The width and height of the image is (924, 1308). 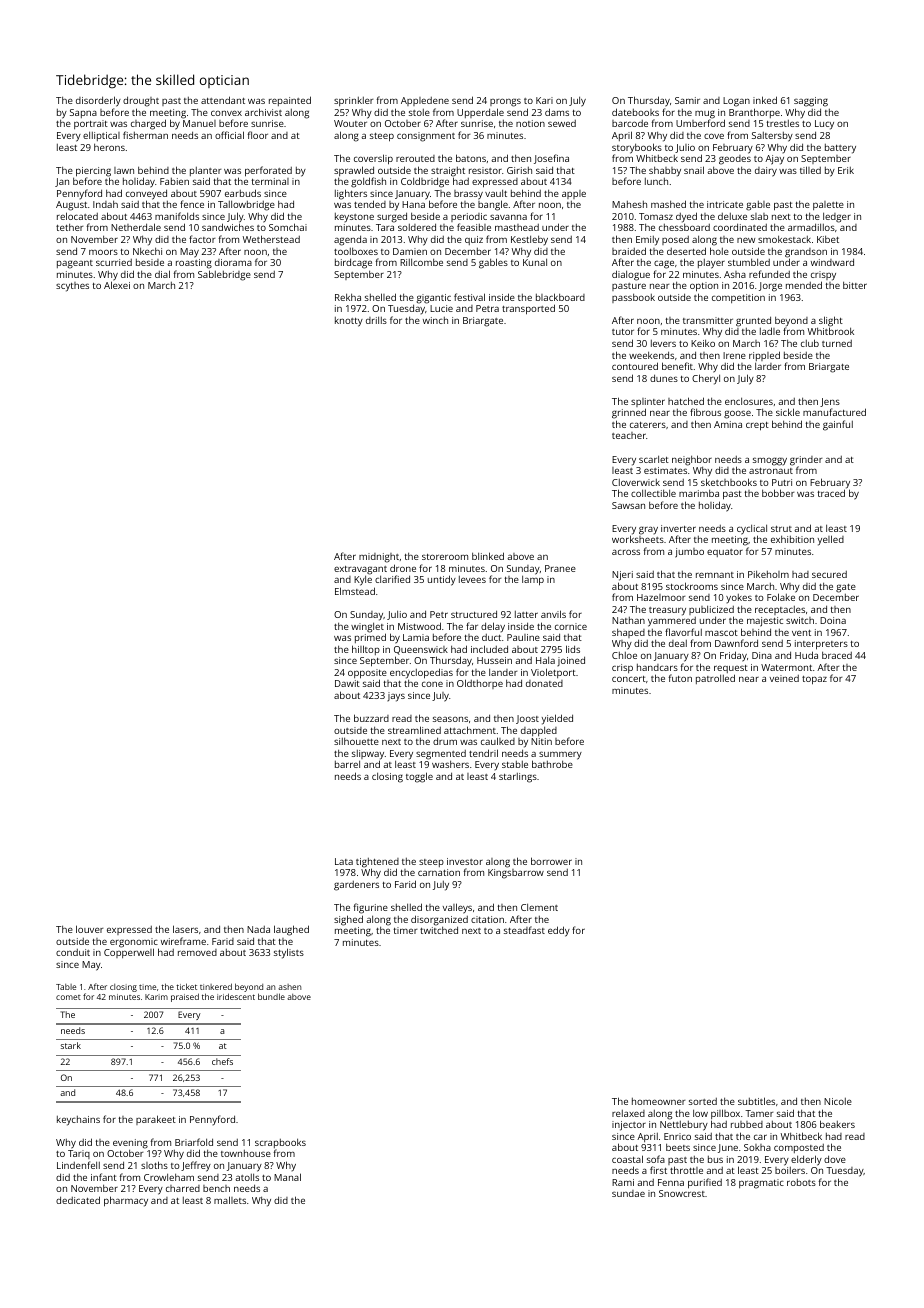 What do you see at coordinates (814, 680) in the image?
I see `topaz` at bounding box center [814, 680].
